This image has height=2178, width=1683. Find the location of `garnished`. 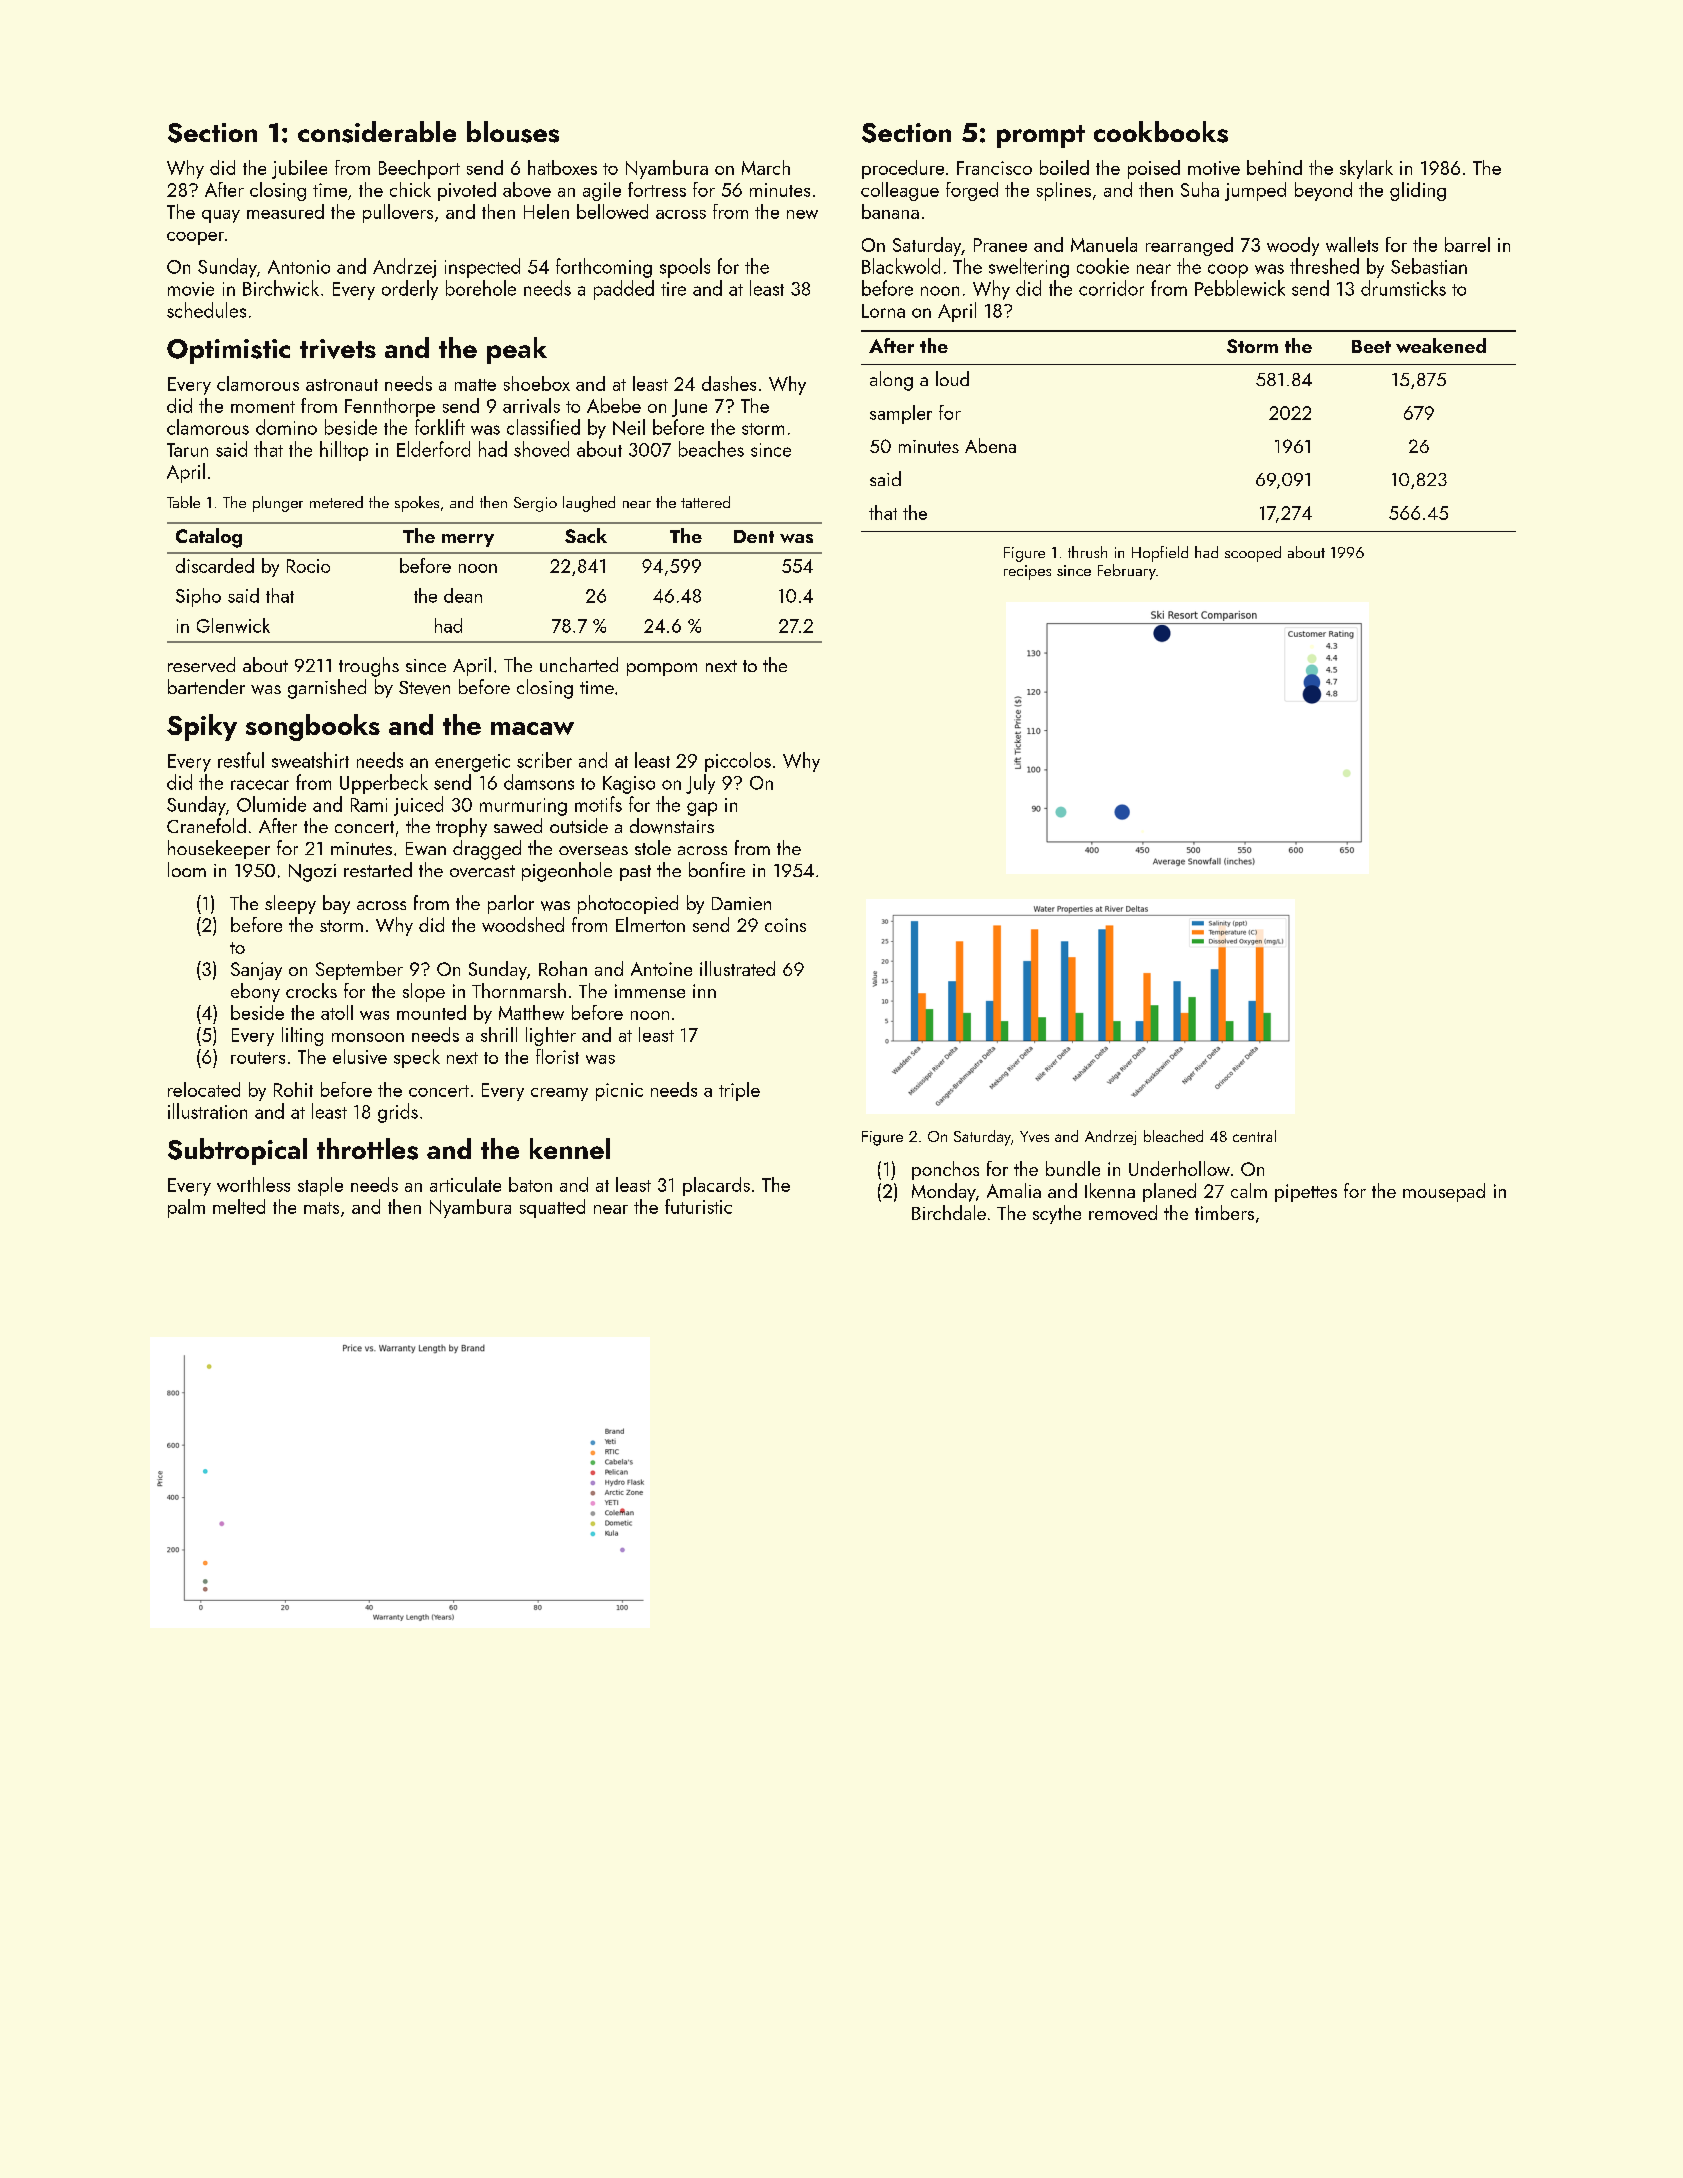

garnished is located at coordinates (327, 689).
